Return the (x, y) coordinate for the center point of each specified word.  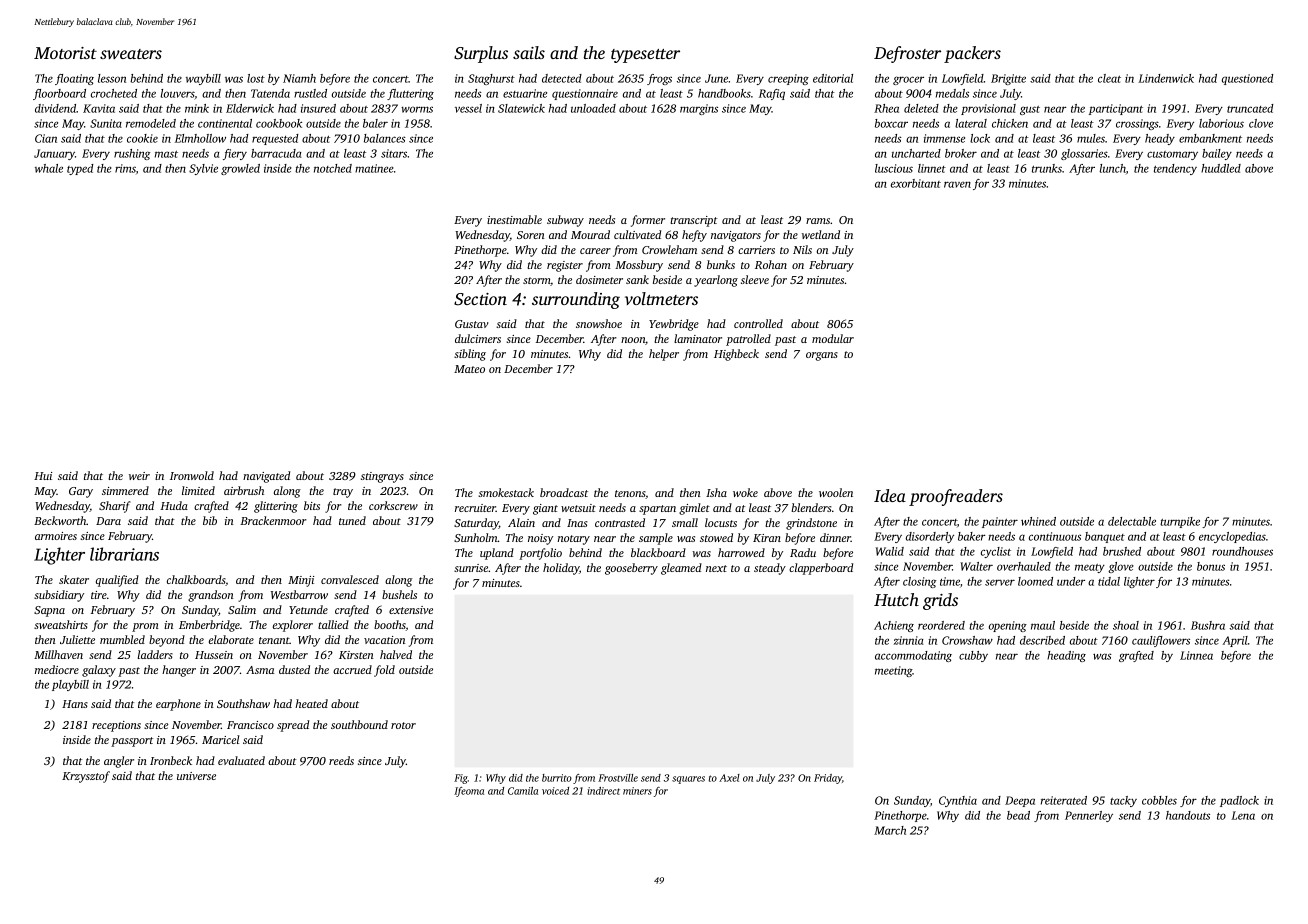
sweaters (131, 54)
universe (196, 776)
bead (1018, 815)
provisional (988, 109)
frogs (659, 79)
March (890, 830)
